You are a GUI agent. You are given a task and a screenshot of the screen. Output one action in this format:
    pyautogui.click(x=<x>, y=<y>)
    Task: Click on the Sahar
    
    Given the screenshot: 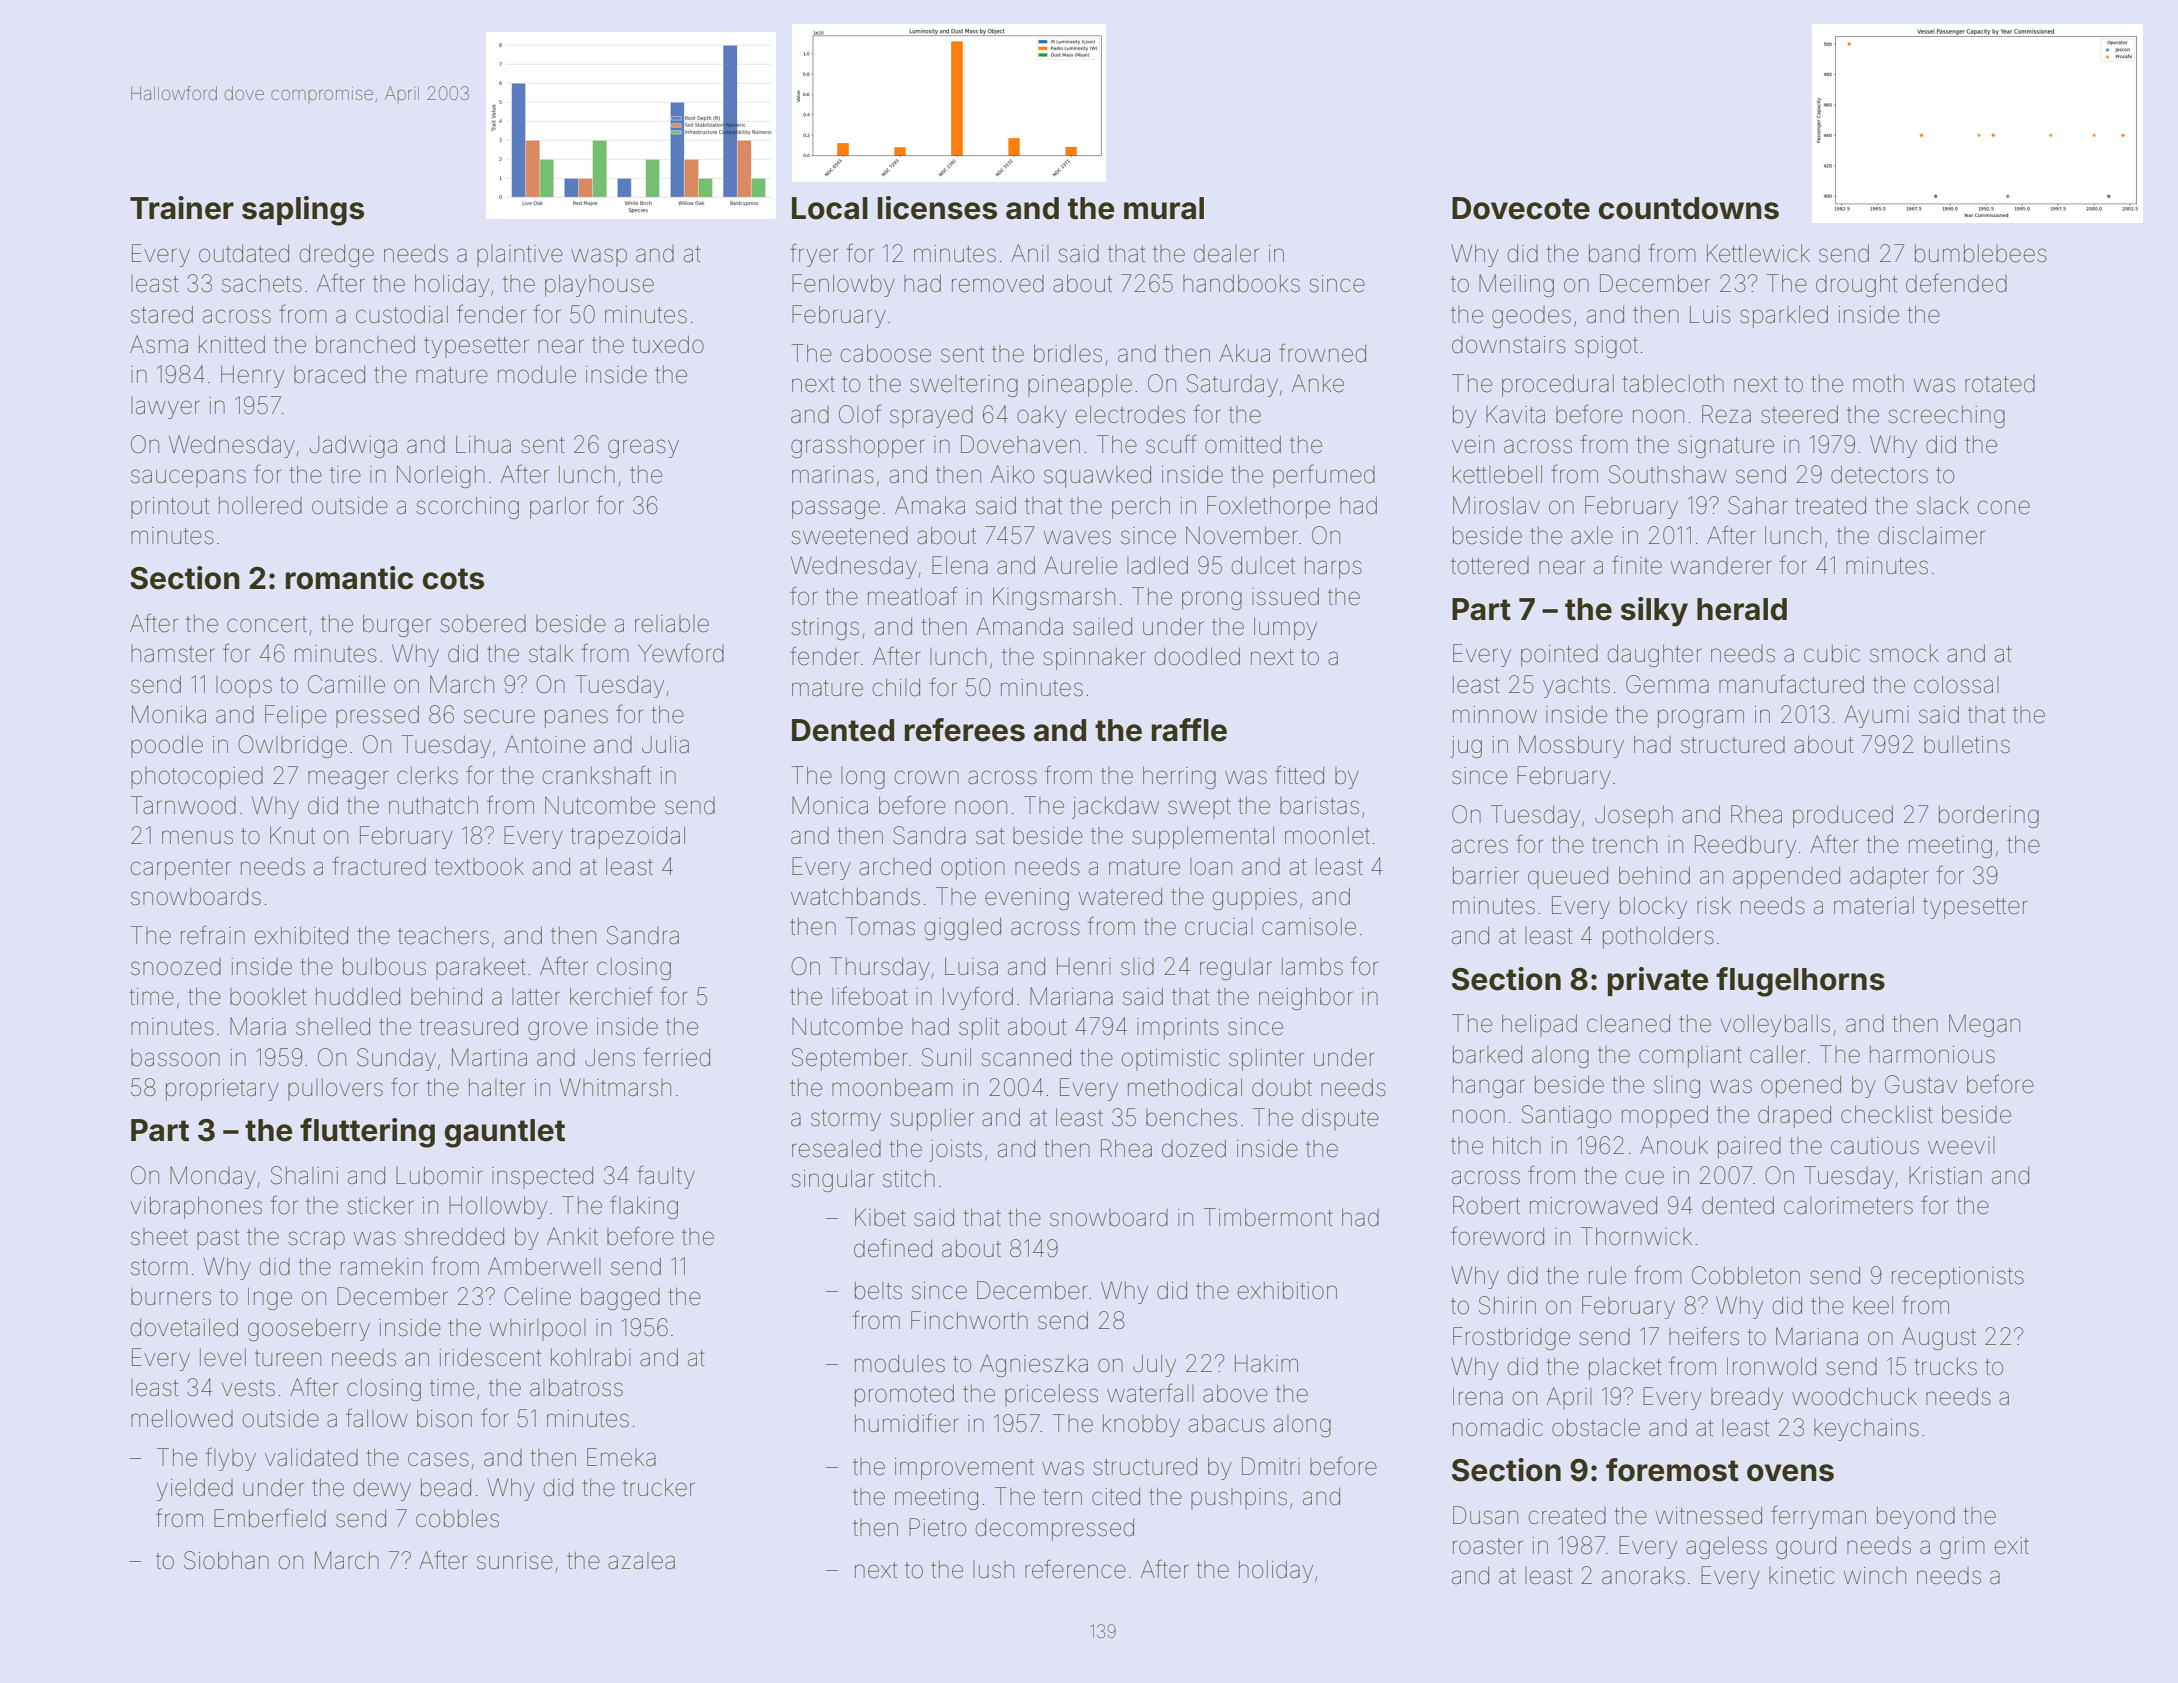 What is the action you would take?
    pyautogui.click(x=1757, y=505)
